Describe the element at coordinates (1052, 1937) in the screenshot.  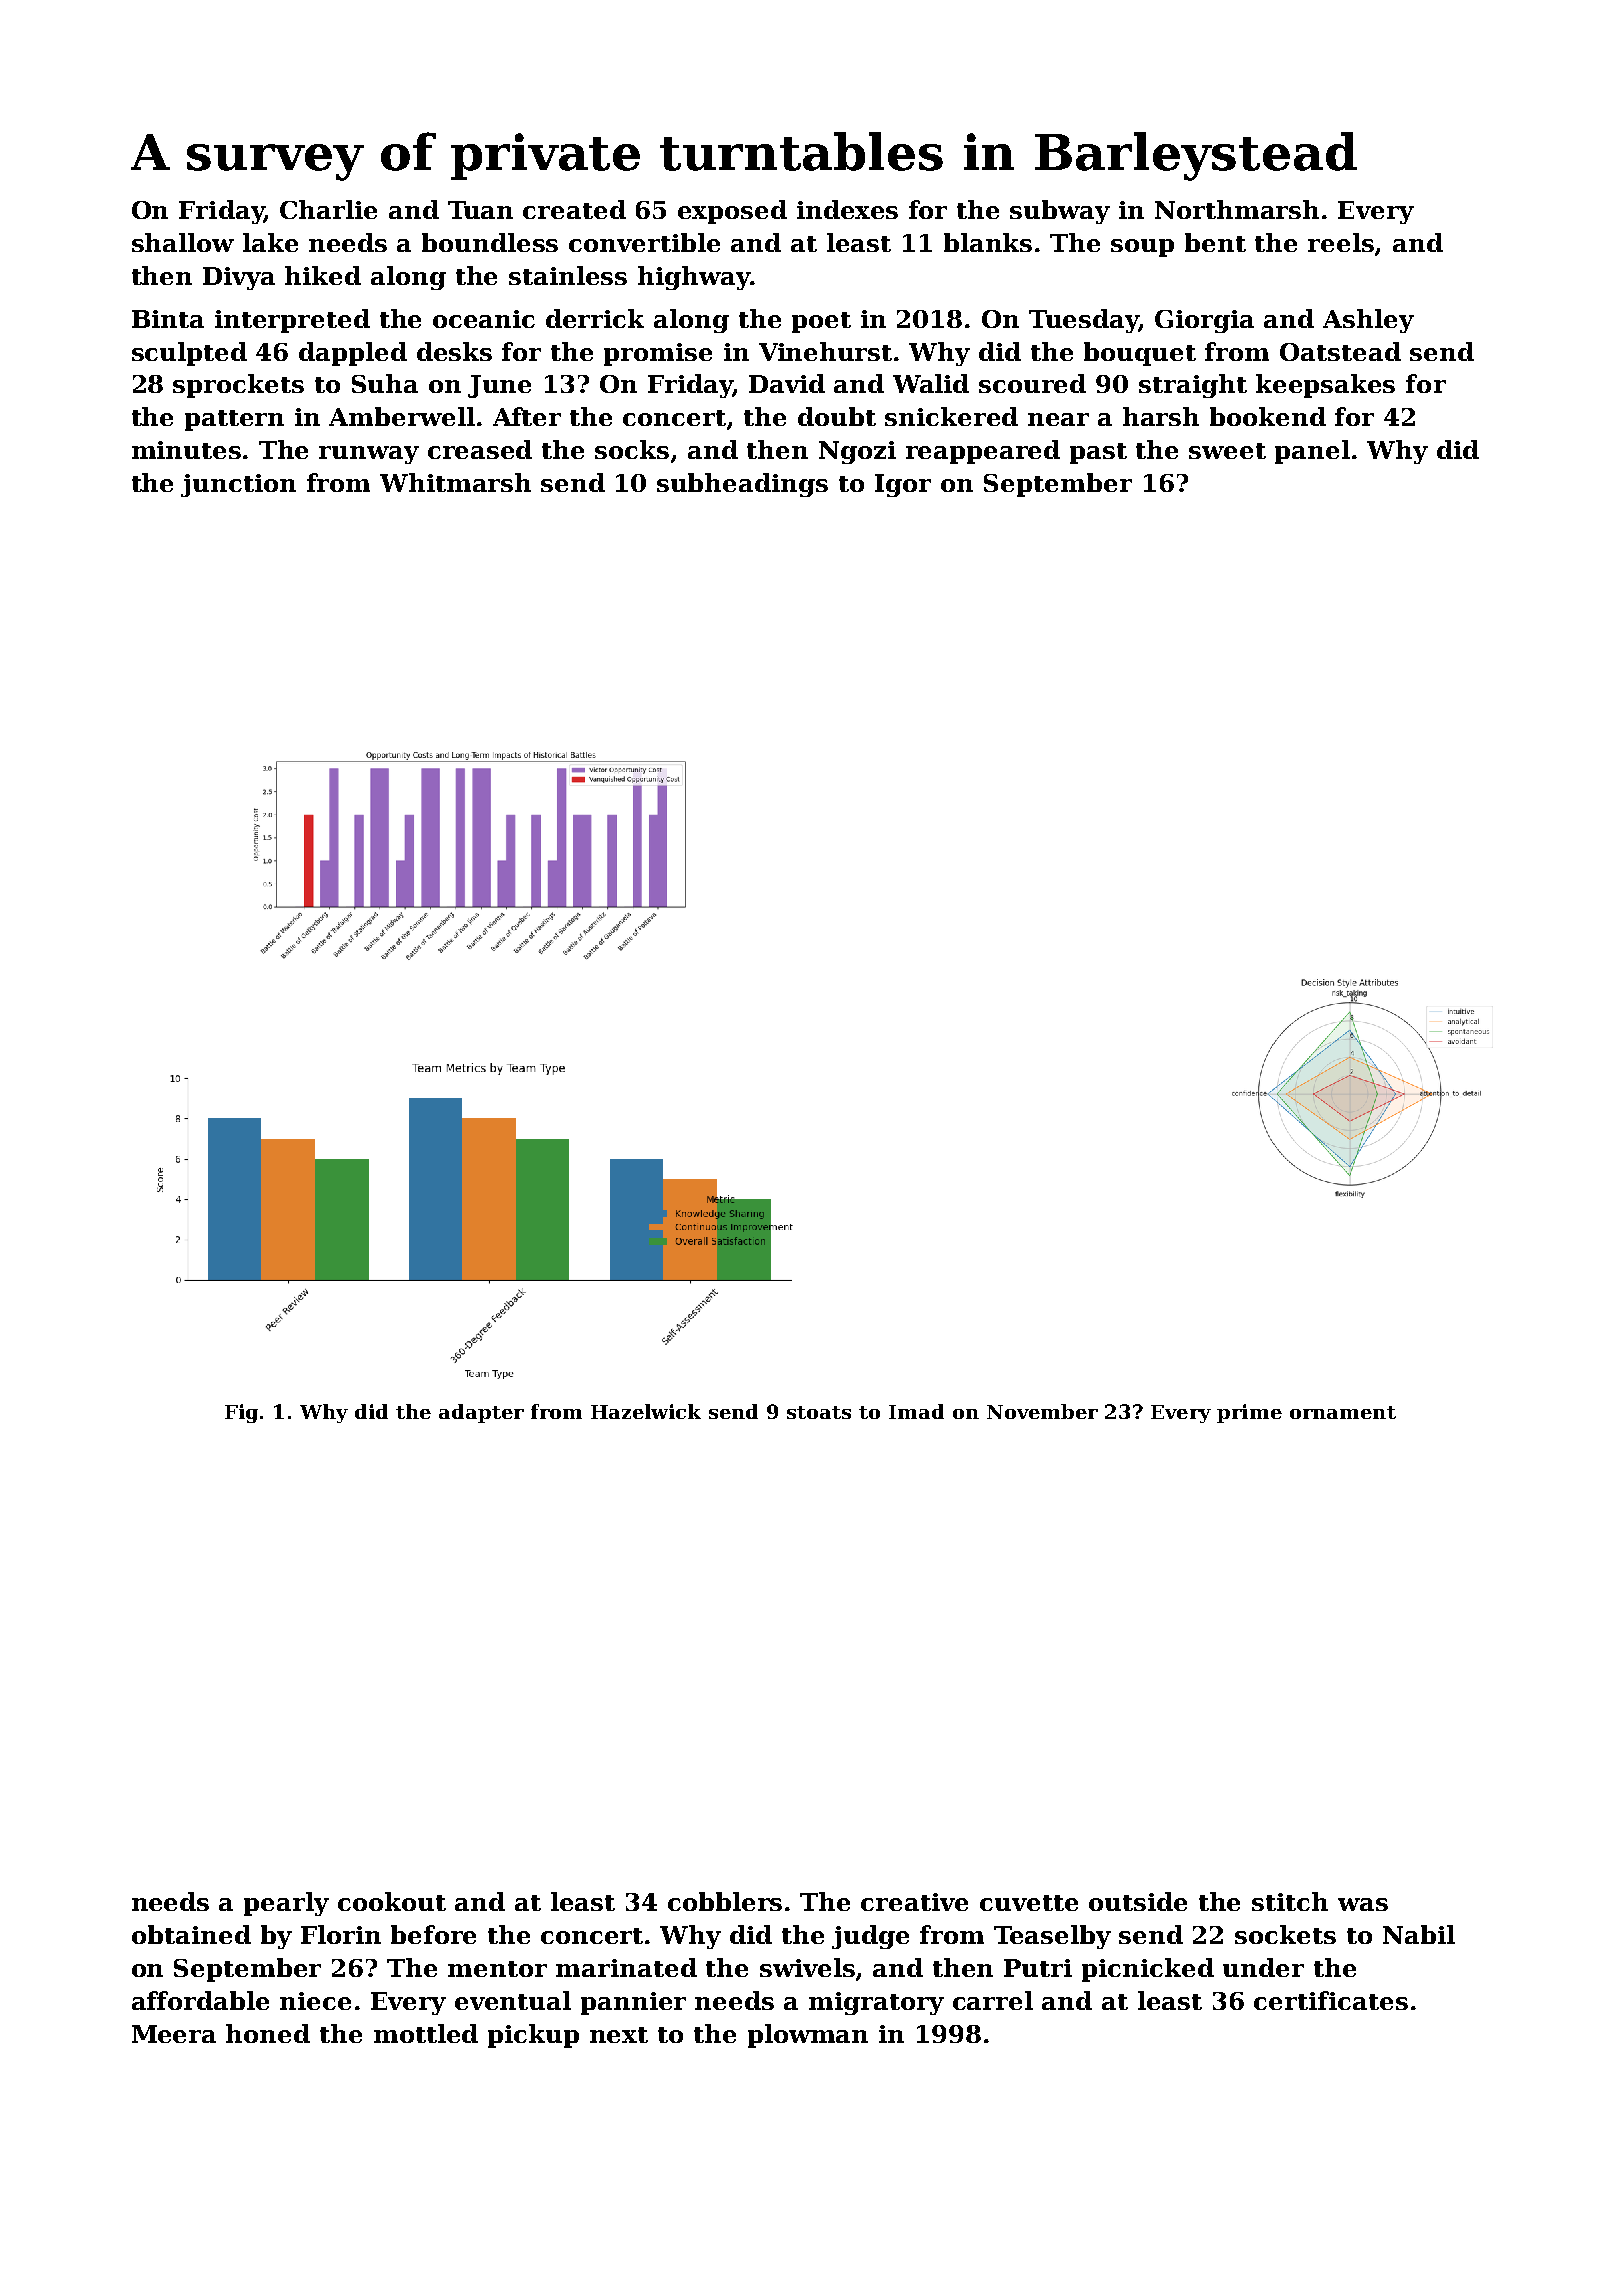
I see `Teaselby` at that location.
